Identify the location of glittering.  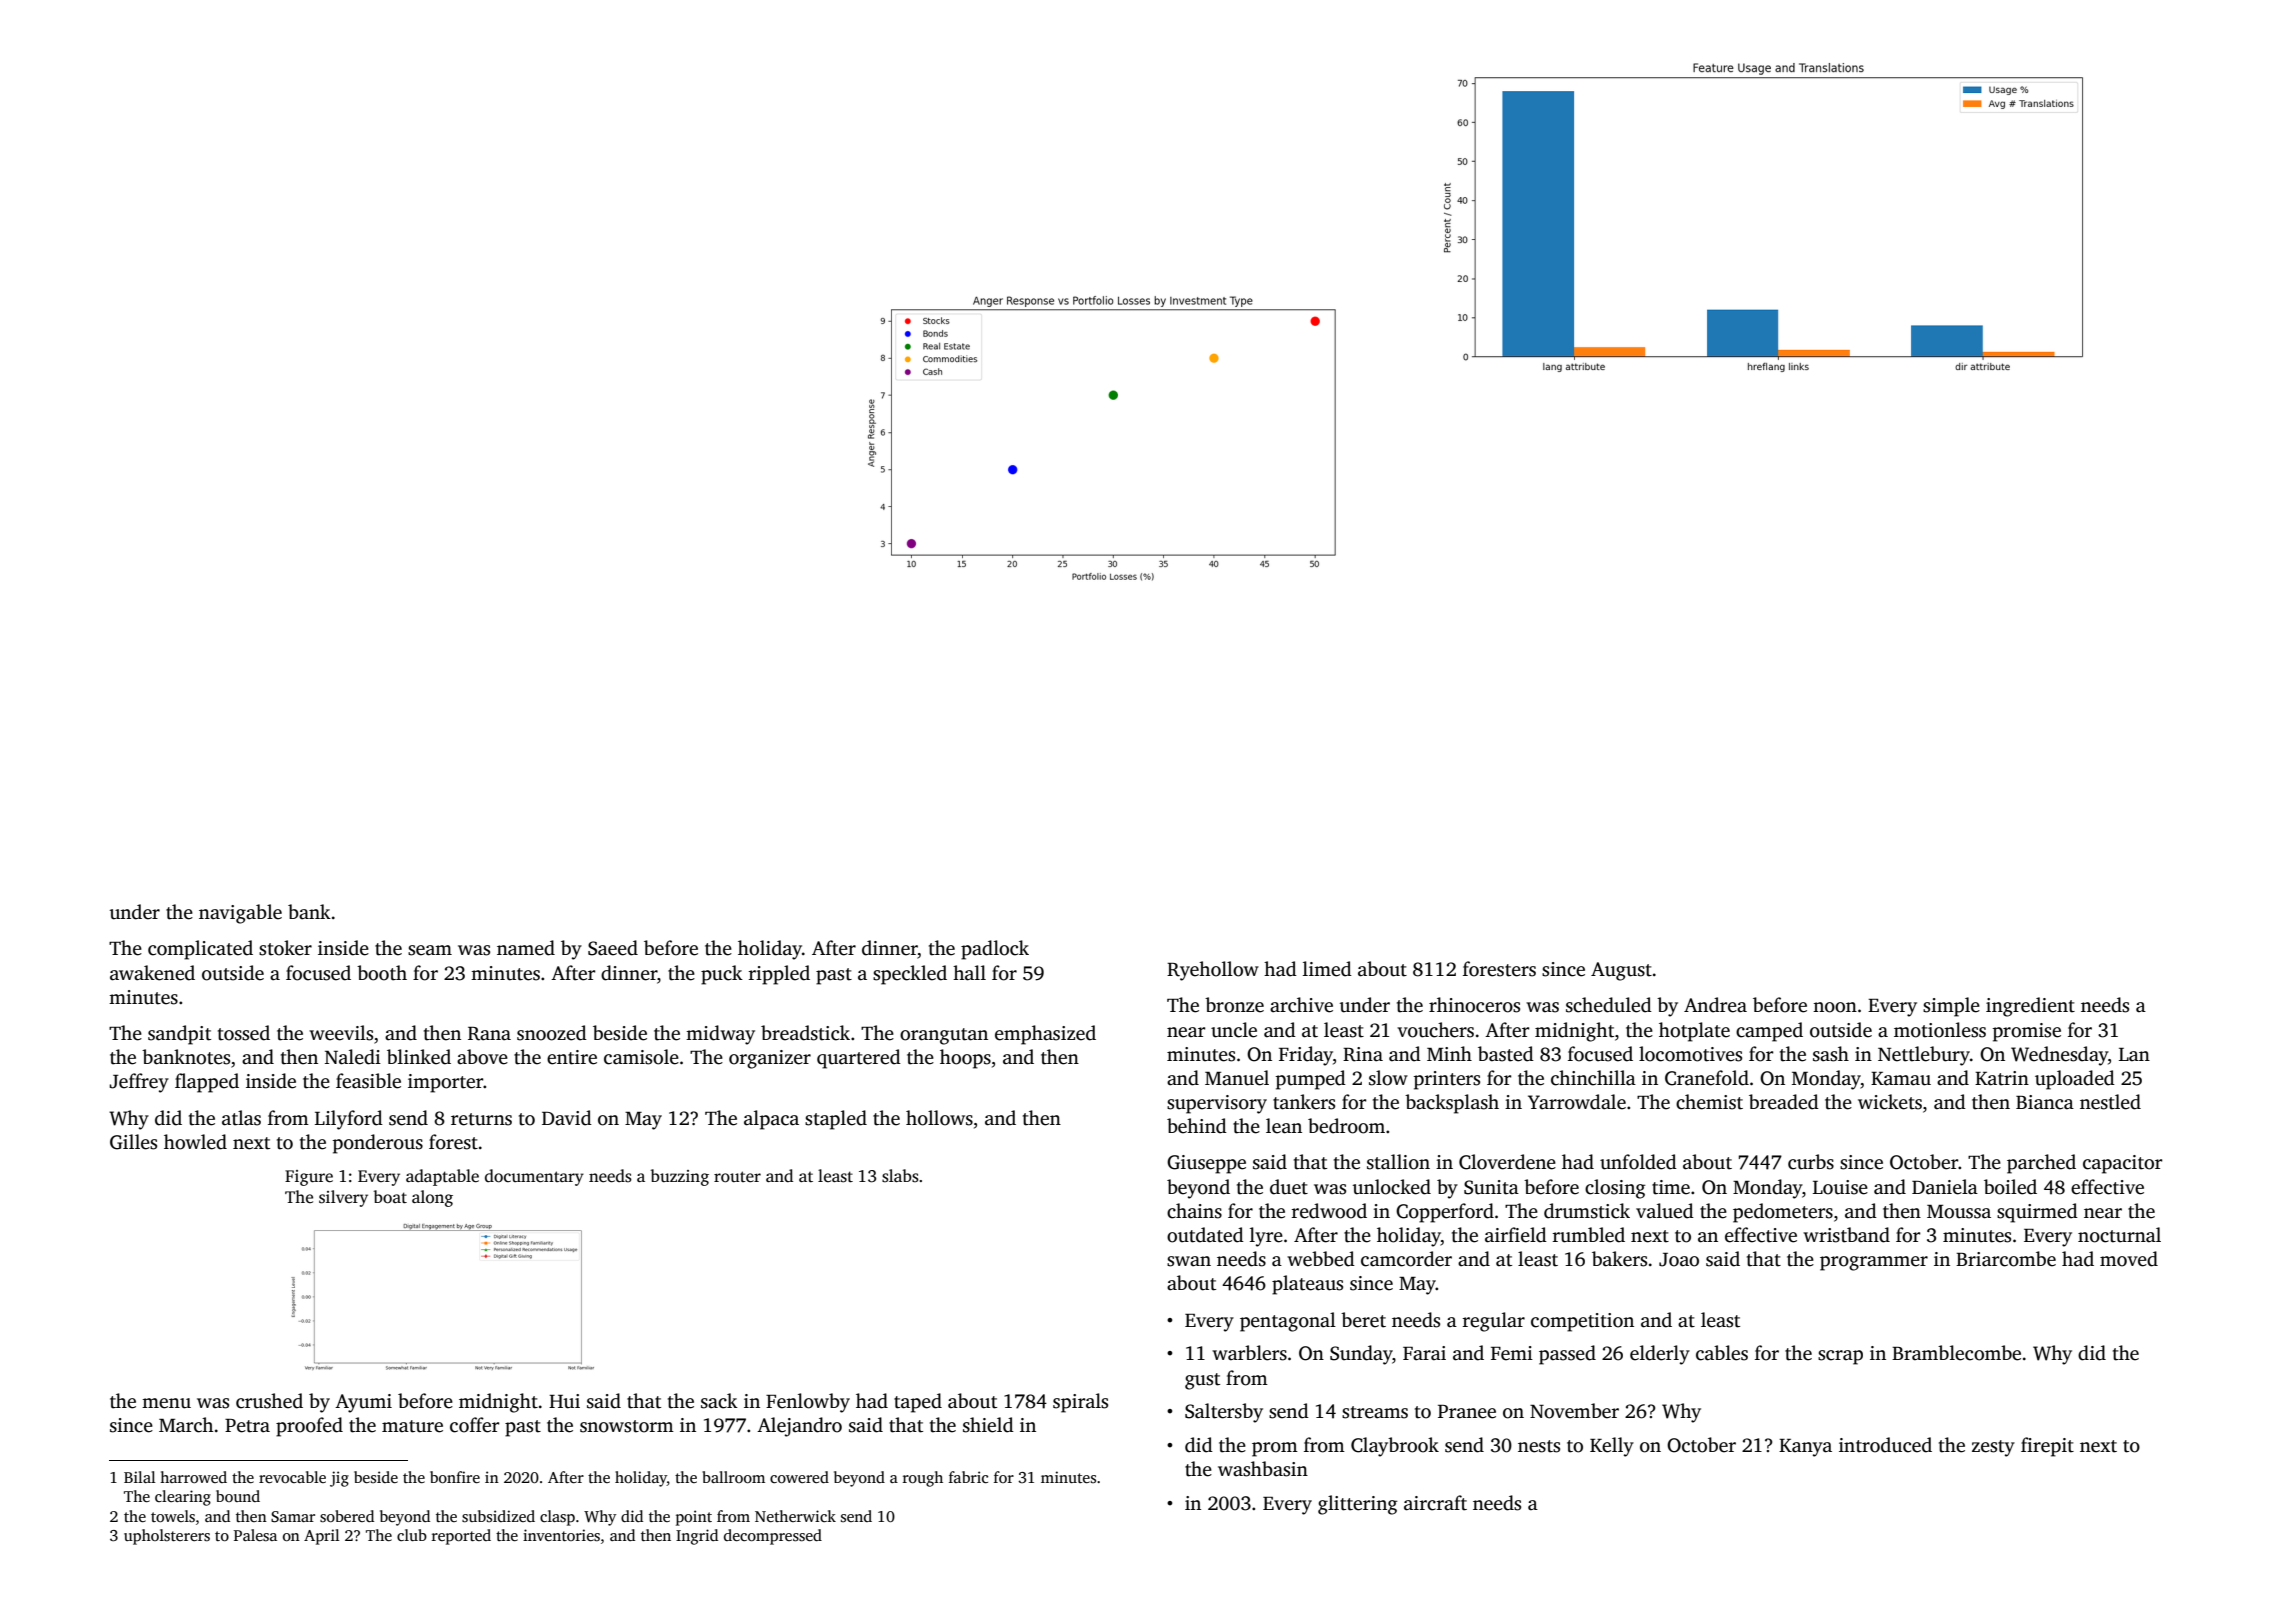
(1358, 1505).
